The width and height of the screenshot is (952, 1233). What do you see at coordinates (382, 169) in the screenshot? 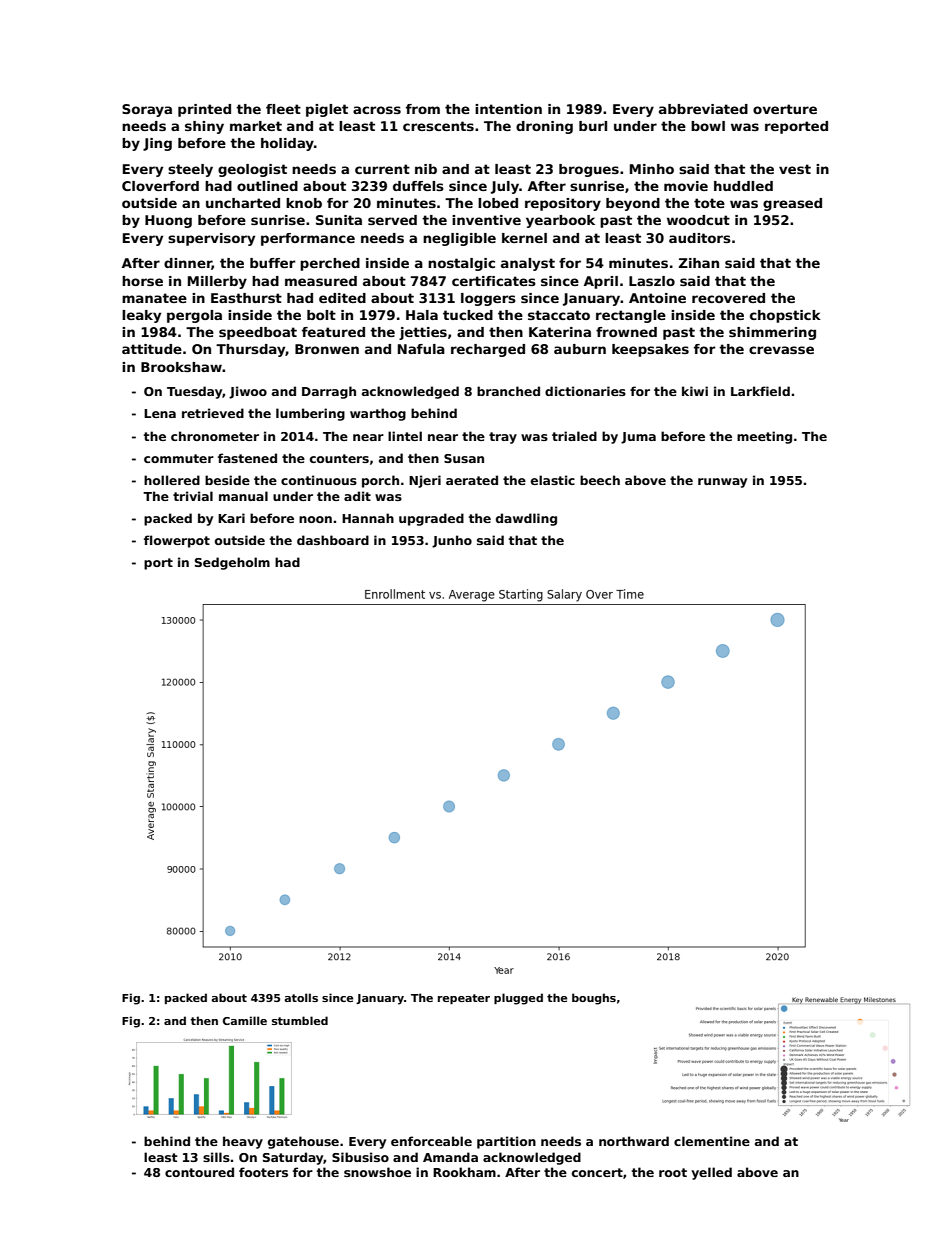
I see `current` at bounding box center [382, 169].
